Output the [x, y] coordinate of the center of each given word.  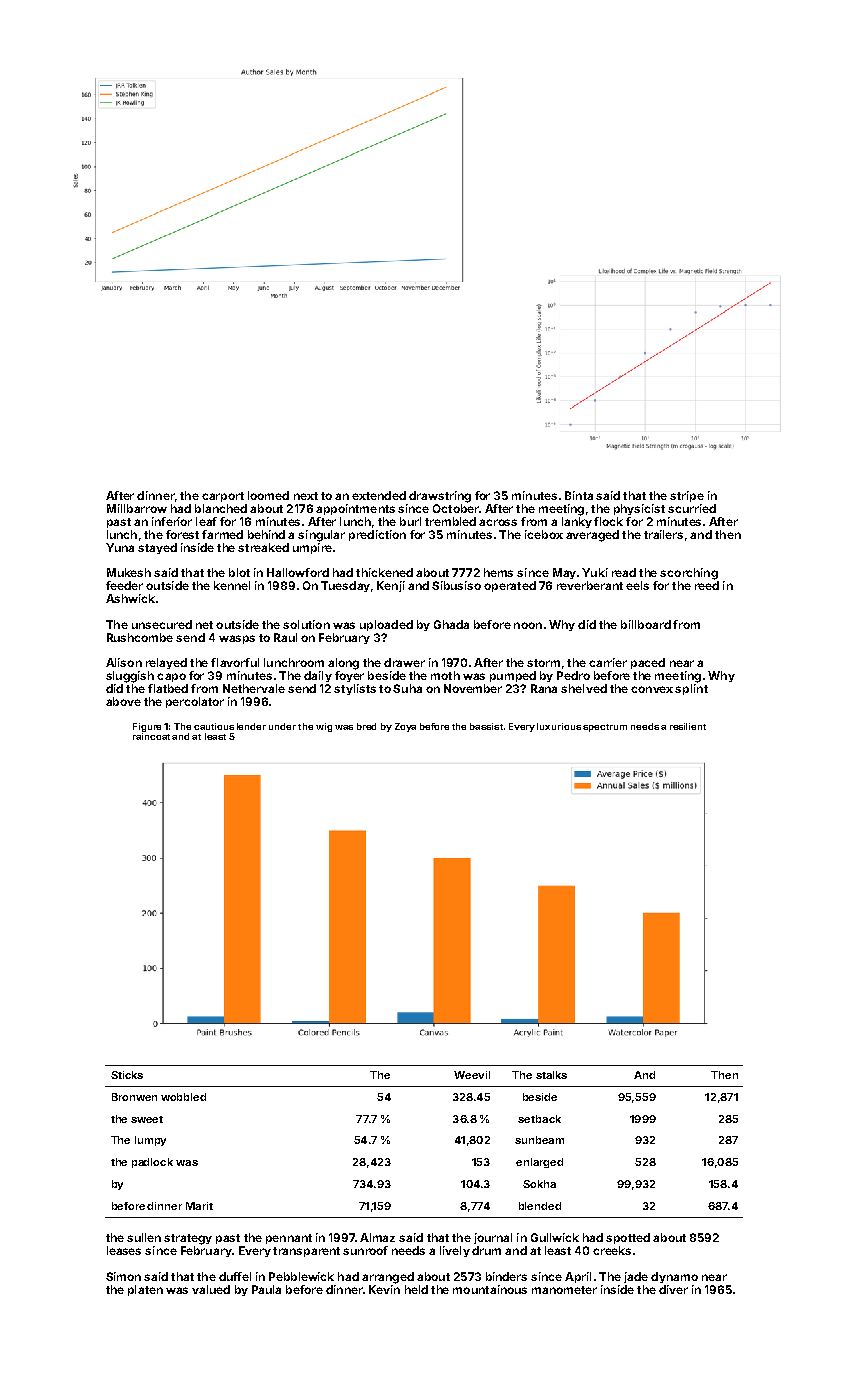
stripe [687, 496]
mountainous [490, 1289]
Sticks [127, 1075]
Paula [266, 1289]
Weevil [472, 1075]
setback [539, 1119]
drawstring [440, 497]
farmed [222, 534]
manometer [564, 1290]
